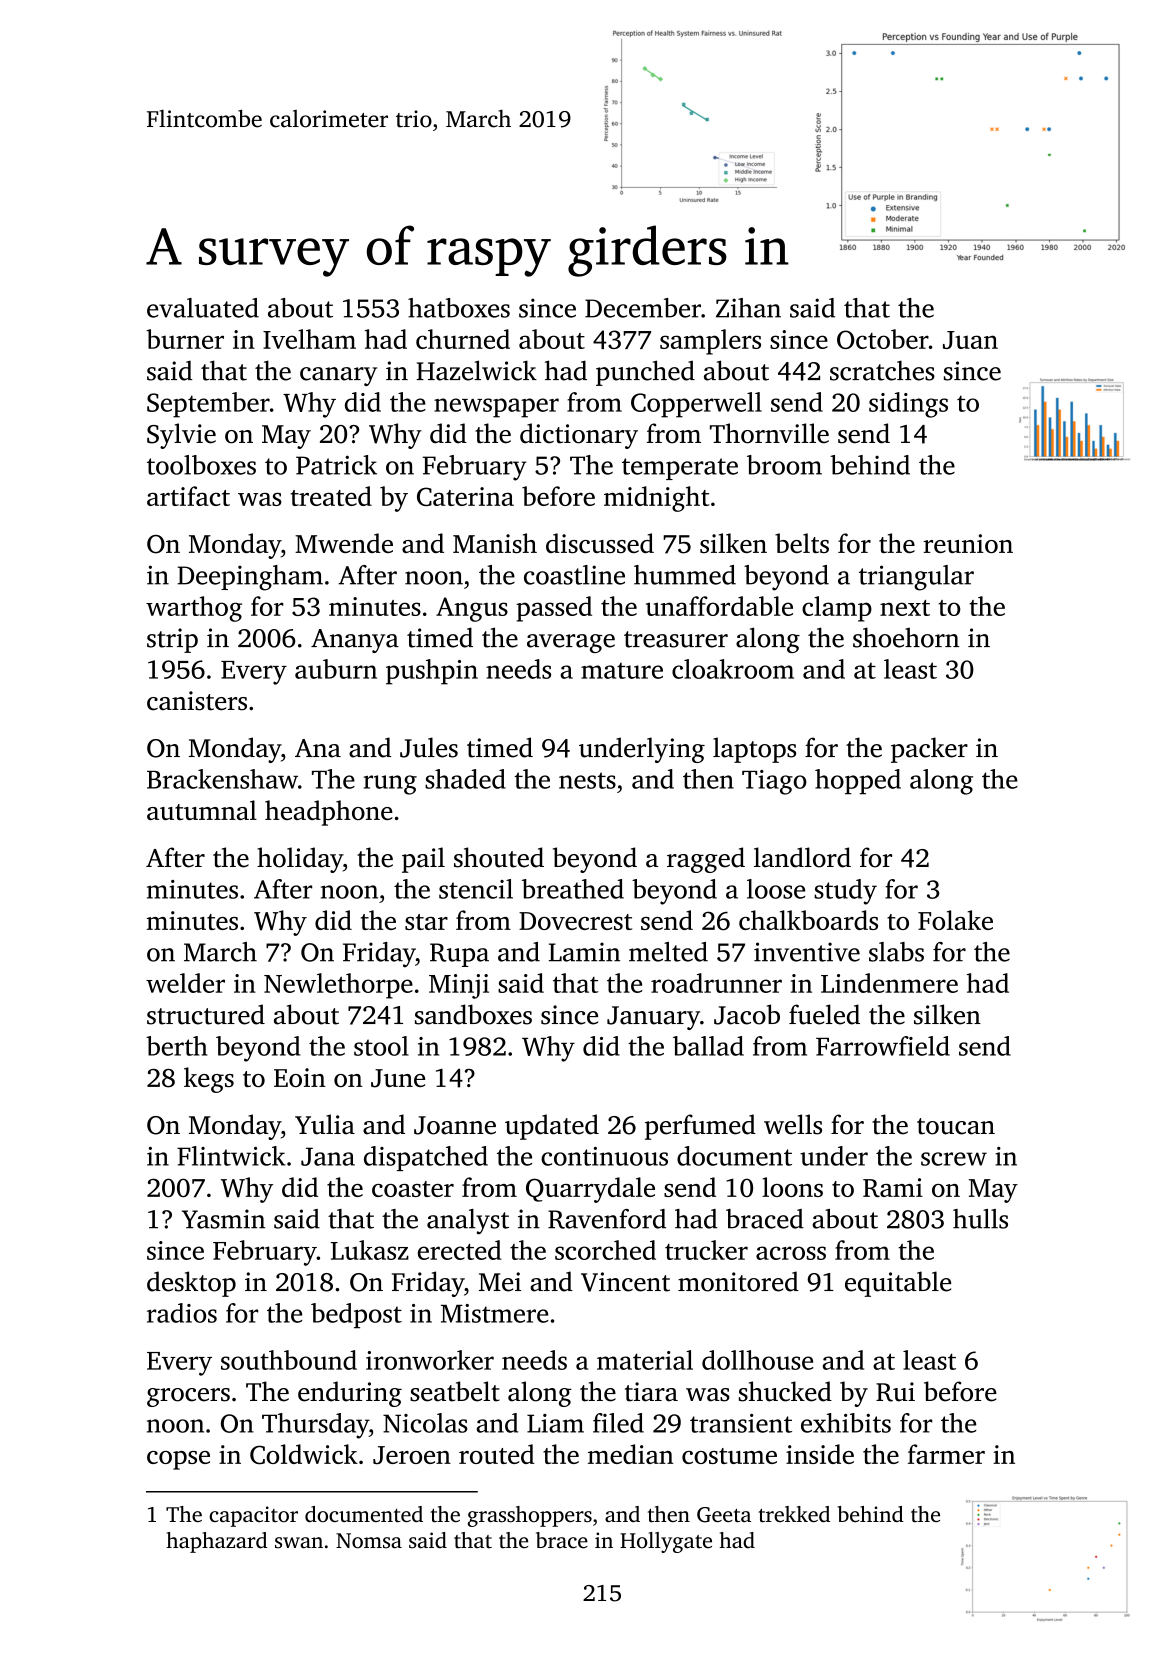 The height and width of the screenshot is (1654, 1165). I want to click on shoehorn, so click(906, 637).
